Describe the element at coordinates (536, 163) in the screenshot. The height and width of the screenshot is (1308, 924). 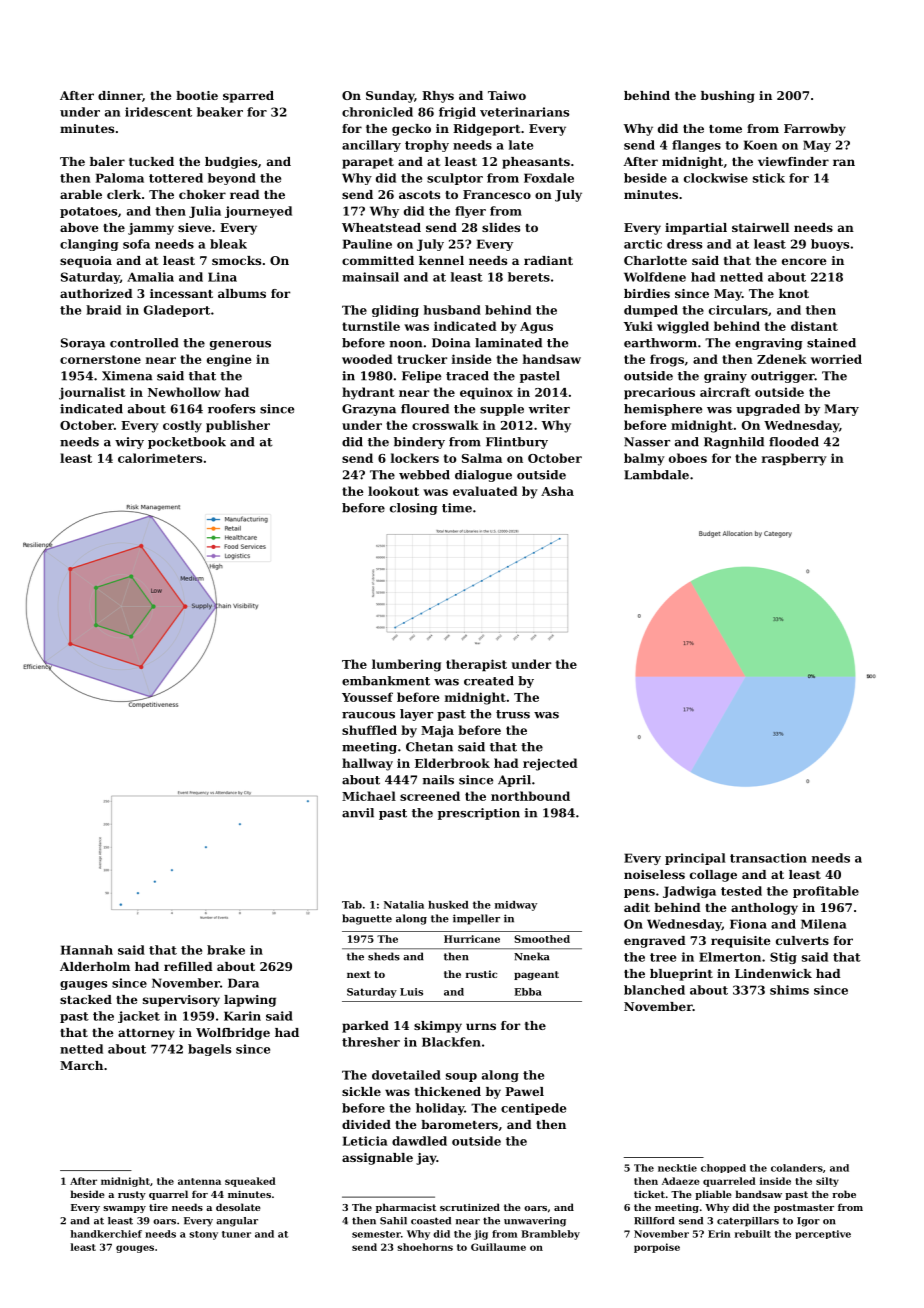
I see `pheasants` at that location.
